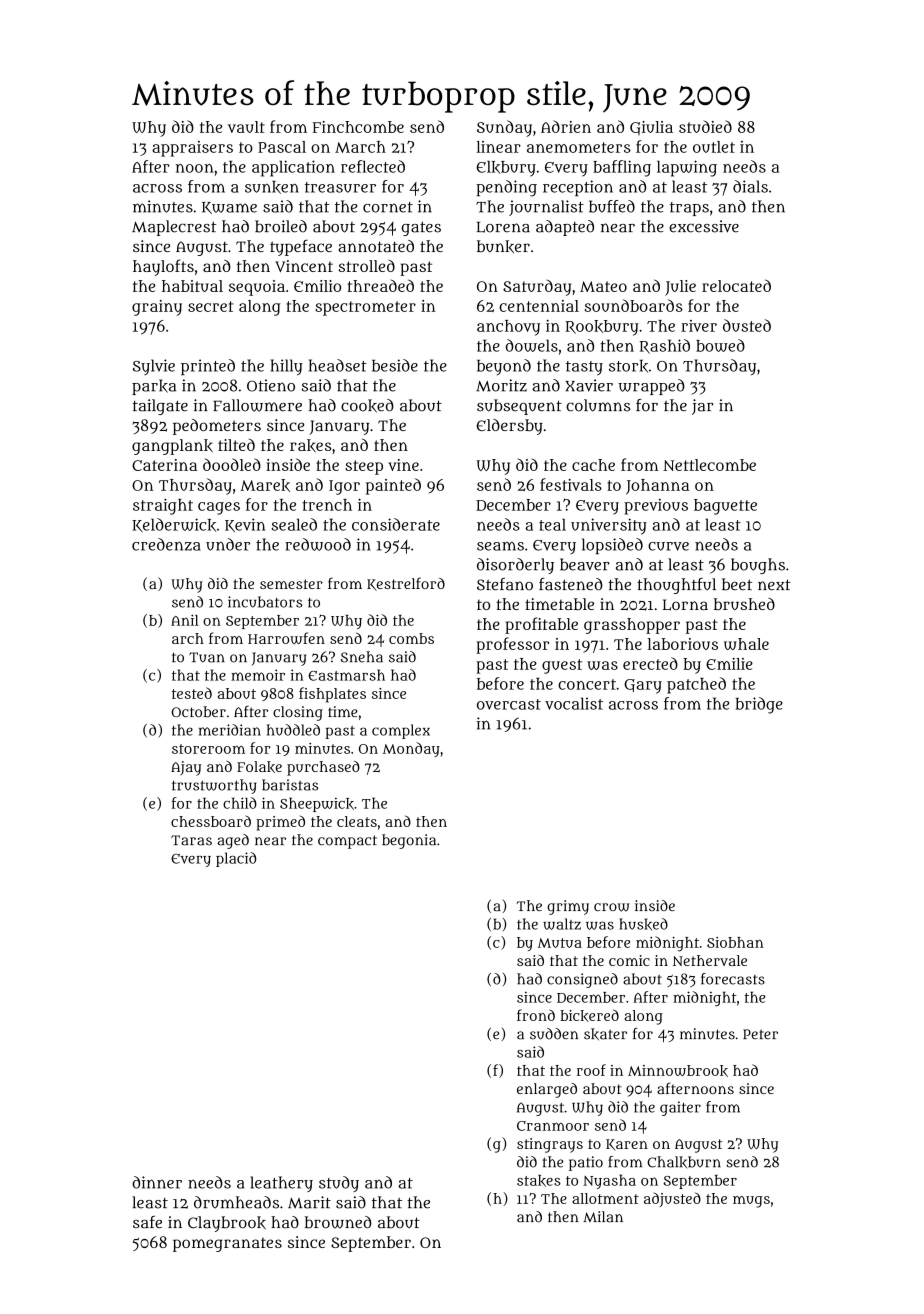  I want to click on vault, so click(246, 127).
